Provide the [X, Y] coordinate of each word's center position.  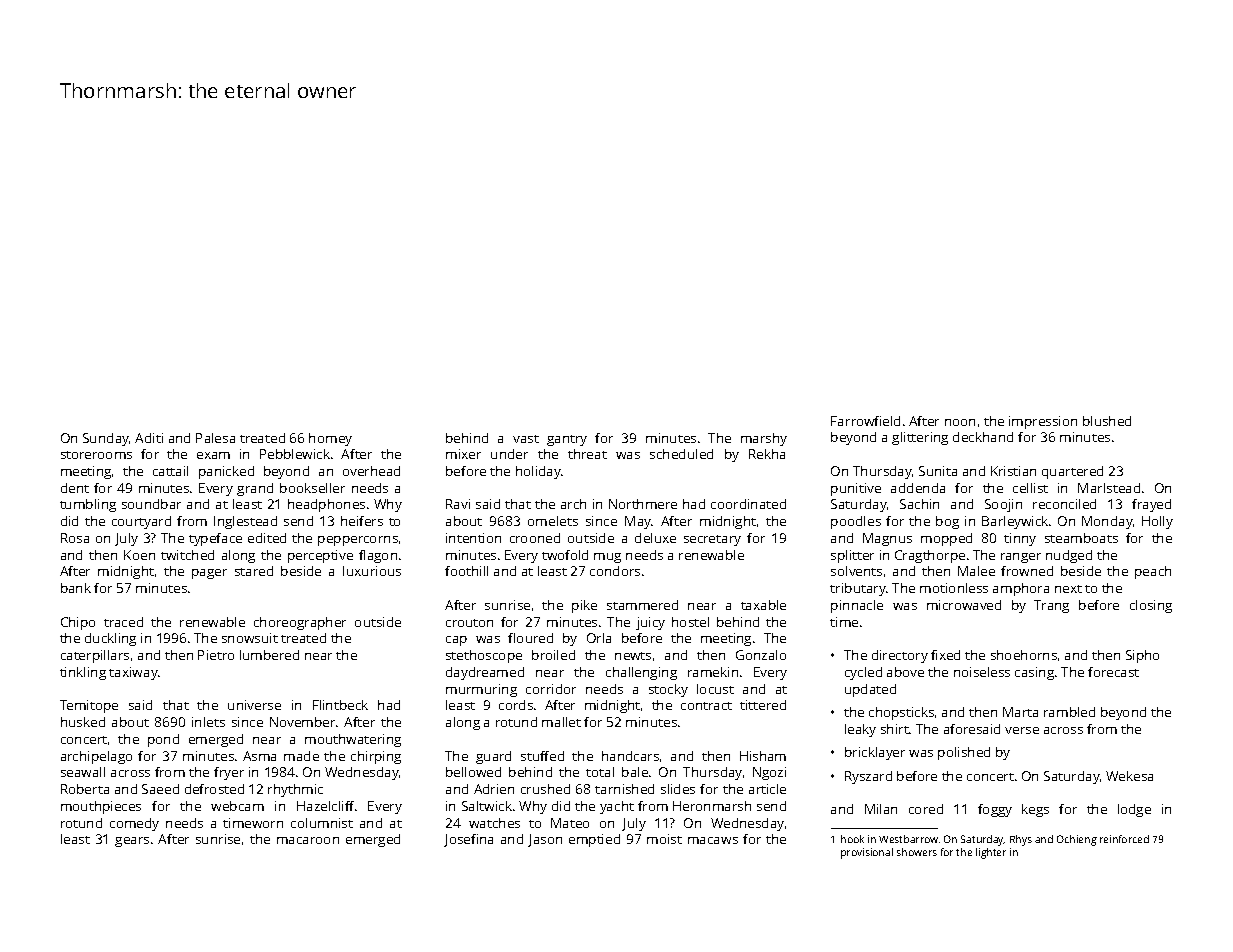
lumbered [269, 655]
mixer [463, 454]
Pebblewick [295, 454]
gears [132, 842]
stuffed [542, 756]
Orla [599, 638]
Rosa [75, 538]
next [1068, 589]
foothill [466, 571]
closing [1151, 606]
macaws [713, 840]
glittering [920, 438]
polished [964, 753]
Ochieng [1077, 840]
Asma [259, 756]
